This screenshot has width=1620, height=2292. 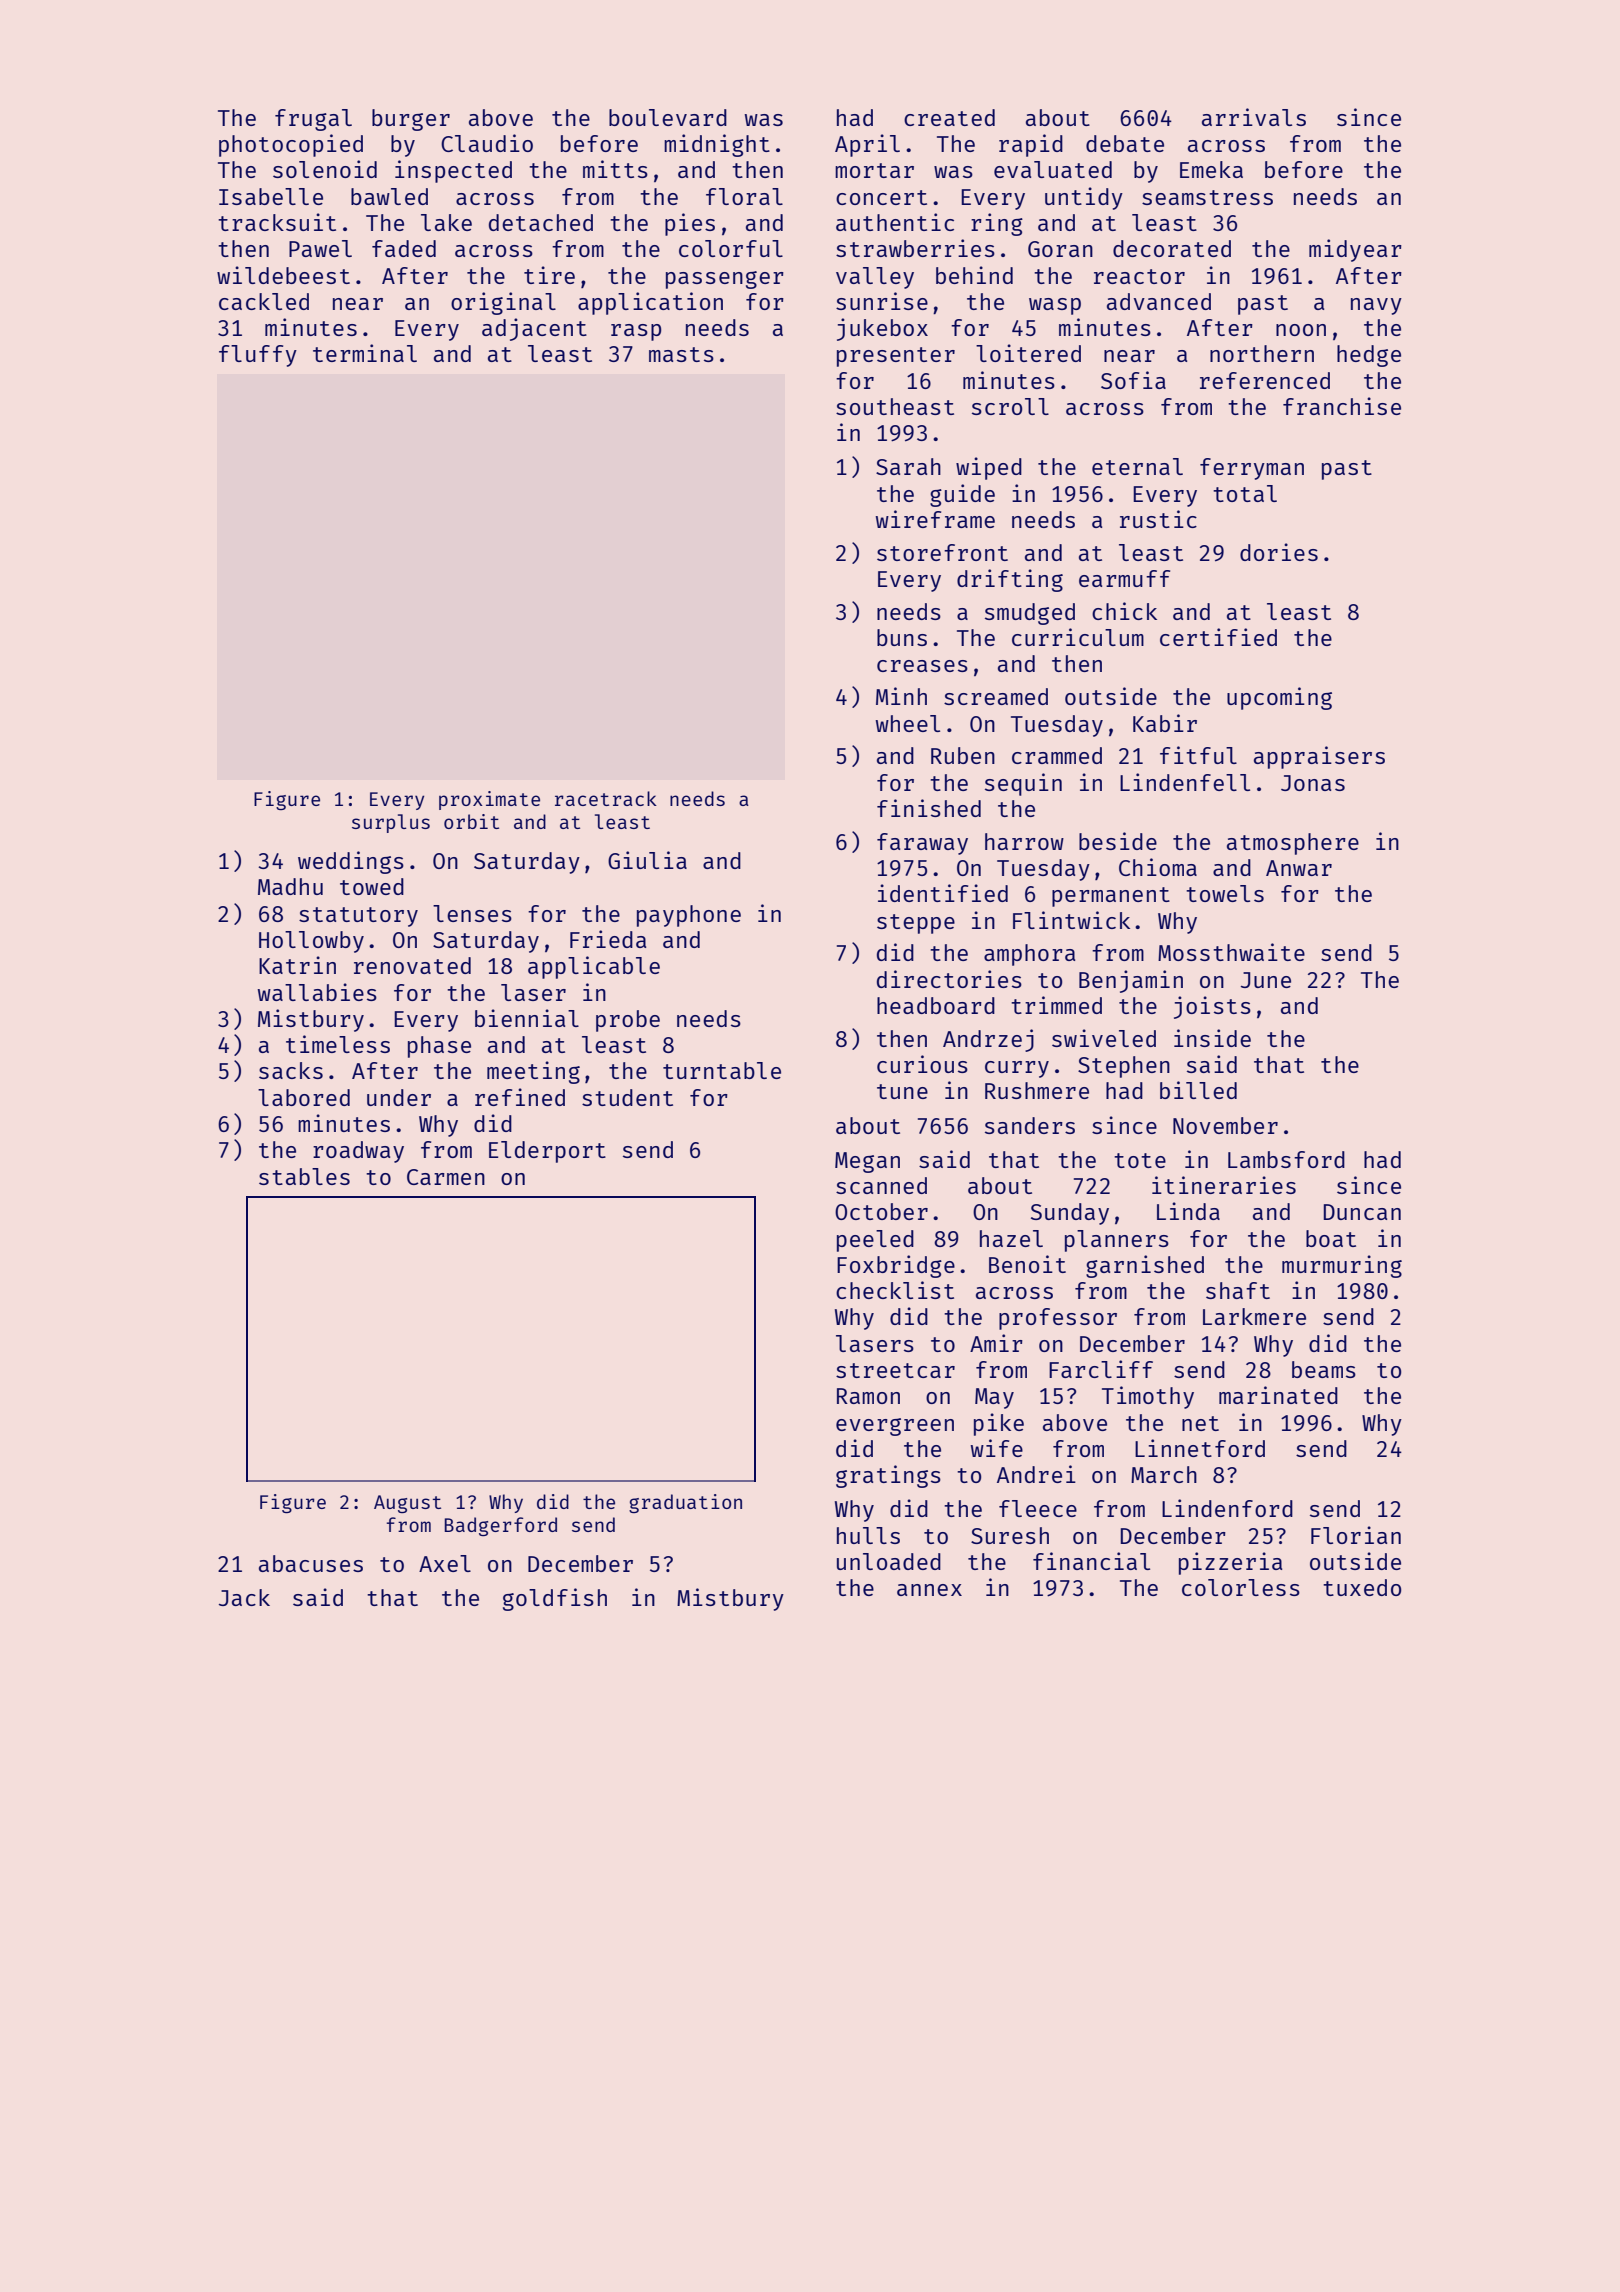 What do you see at coordinates (1198, 1090) in the screenshot?
I see `billed` at bounding box center [1198, 1090].
